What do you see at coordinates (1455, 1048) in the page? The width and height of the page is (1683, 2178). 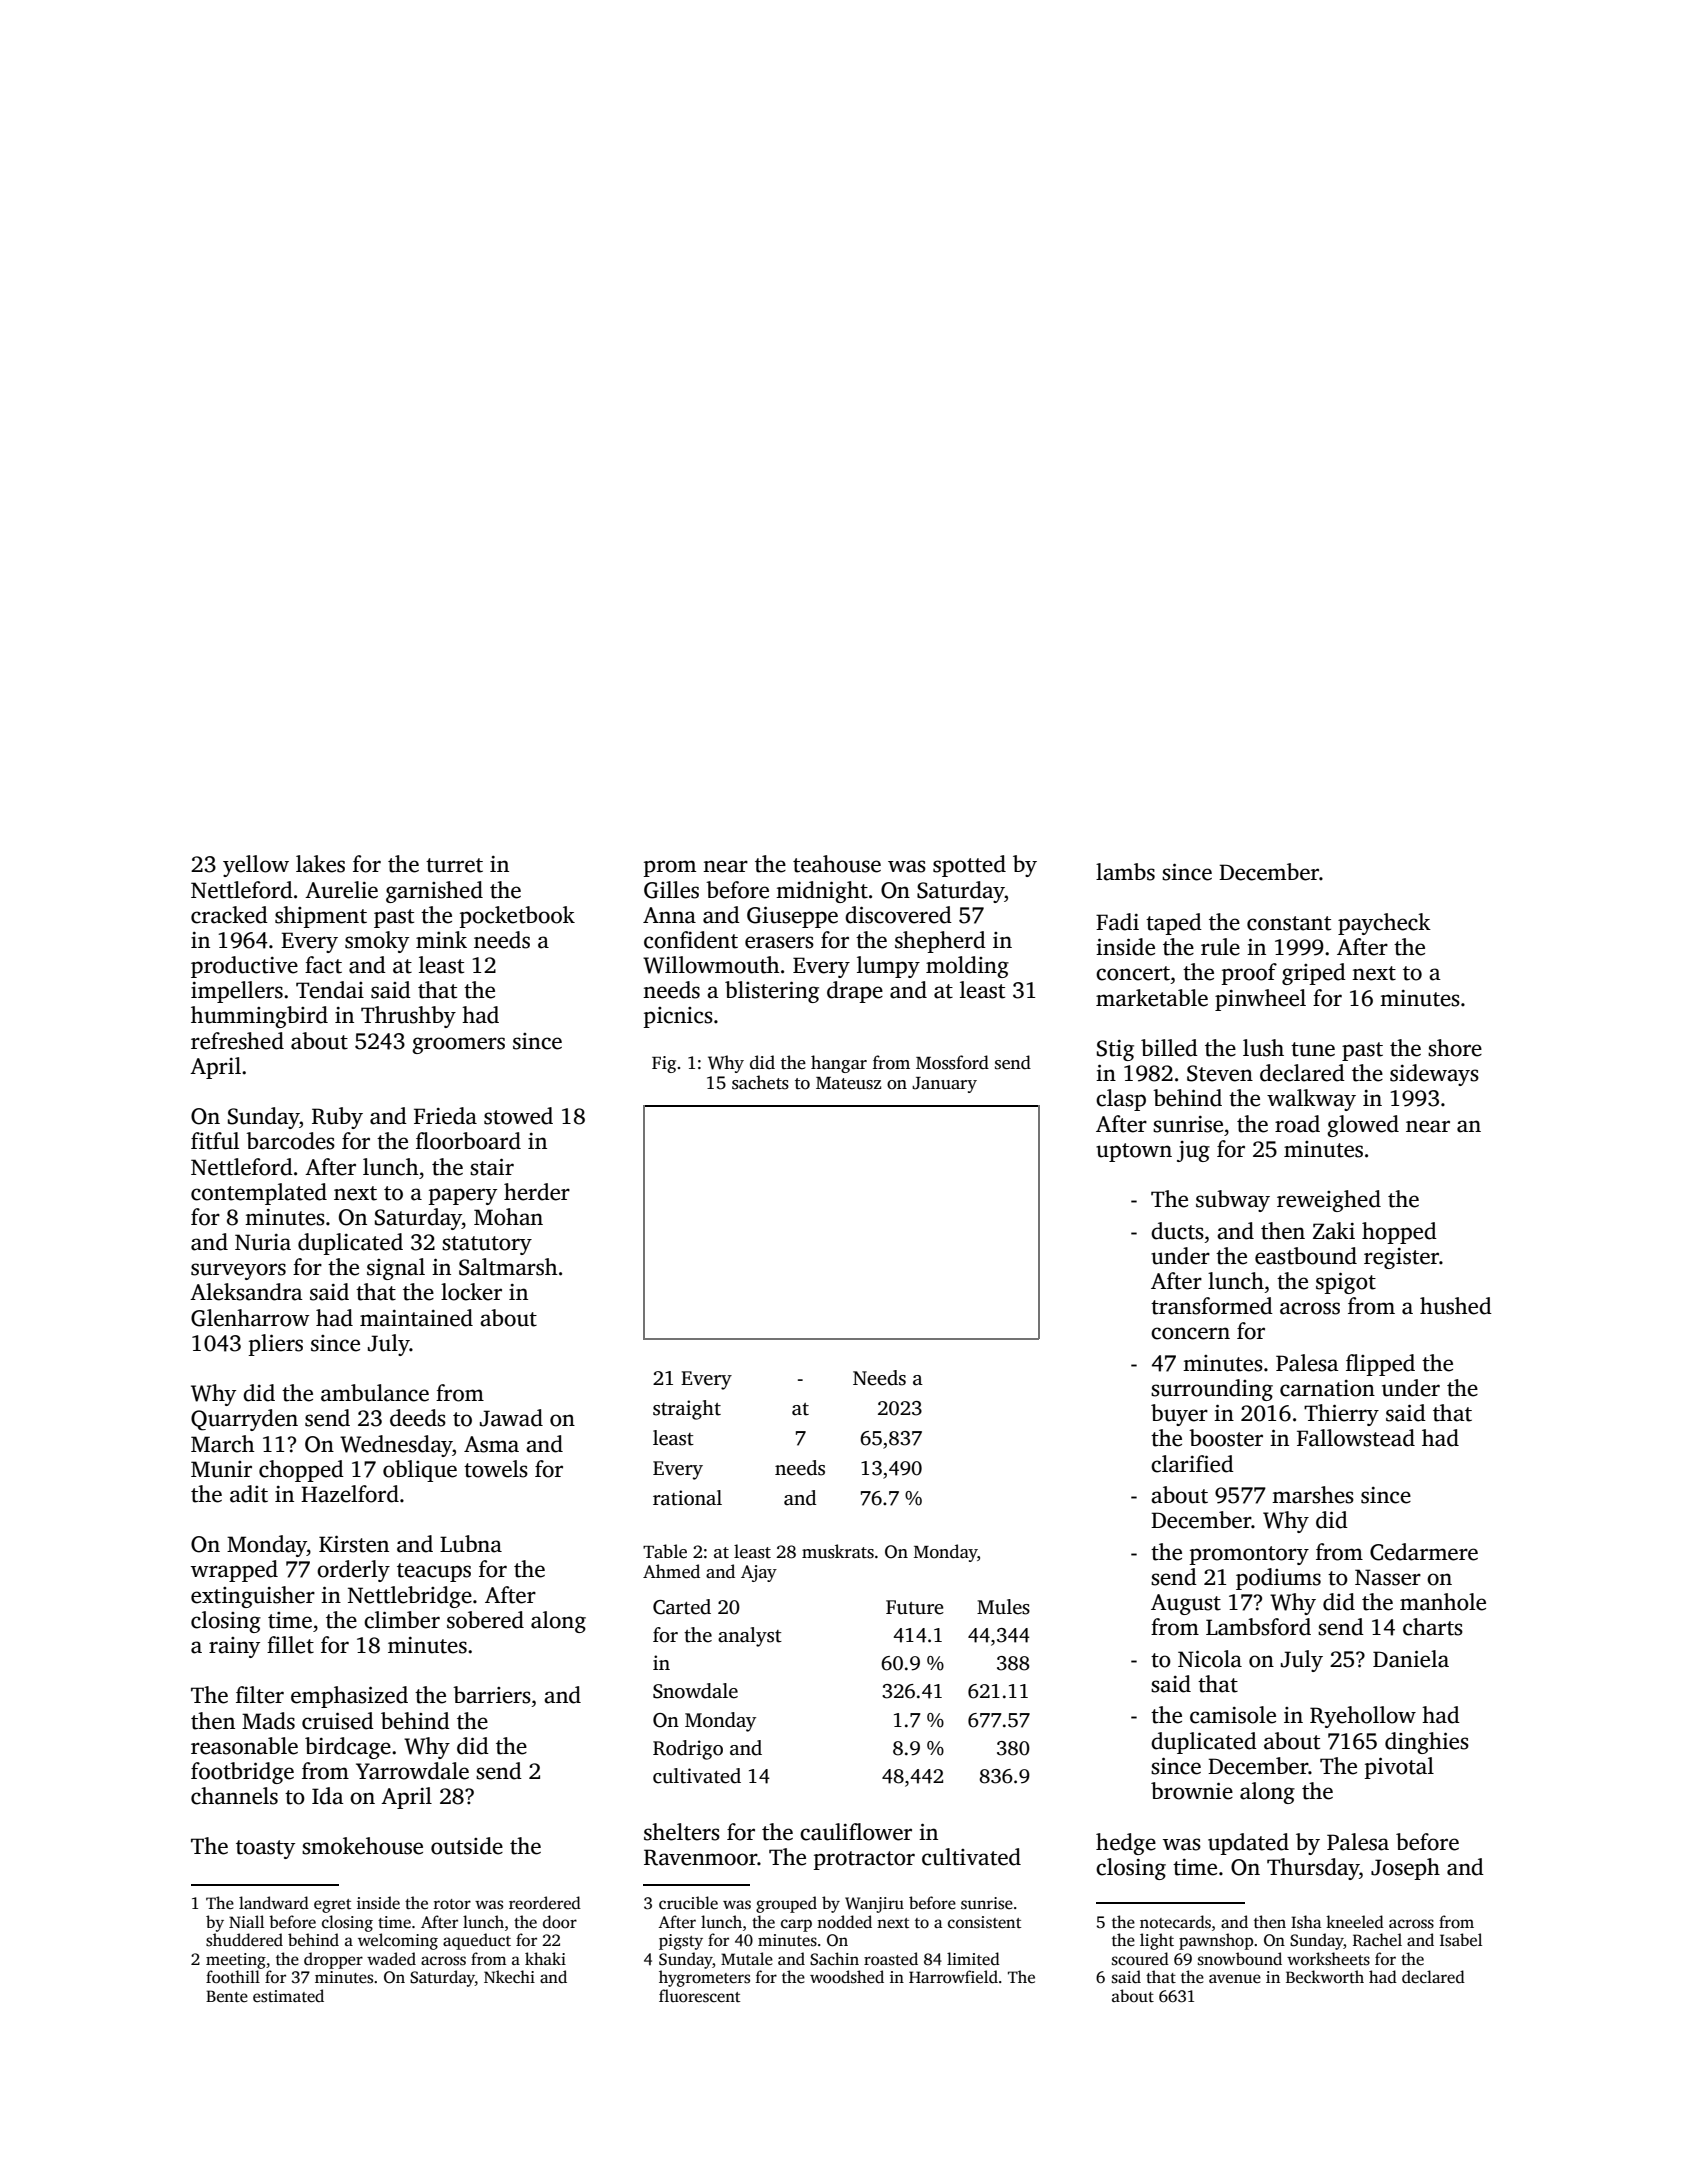 I see `shore` at bounding box center [1455, 1048].
